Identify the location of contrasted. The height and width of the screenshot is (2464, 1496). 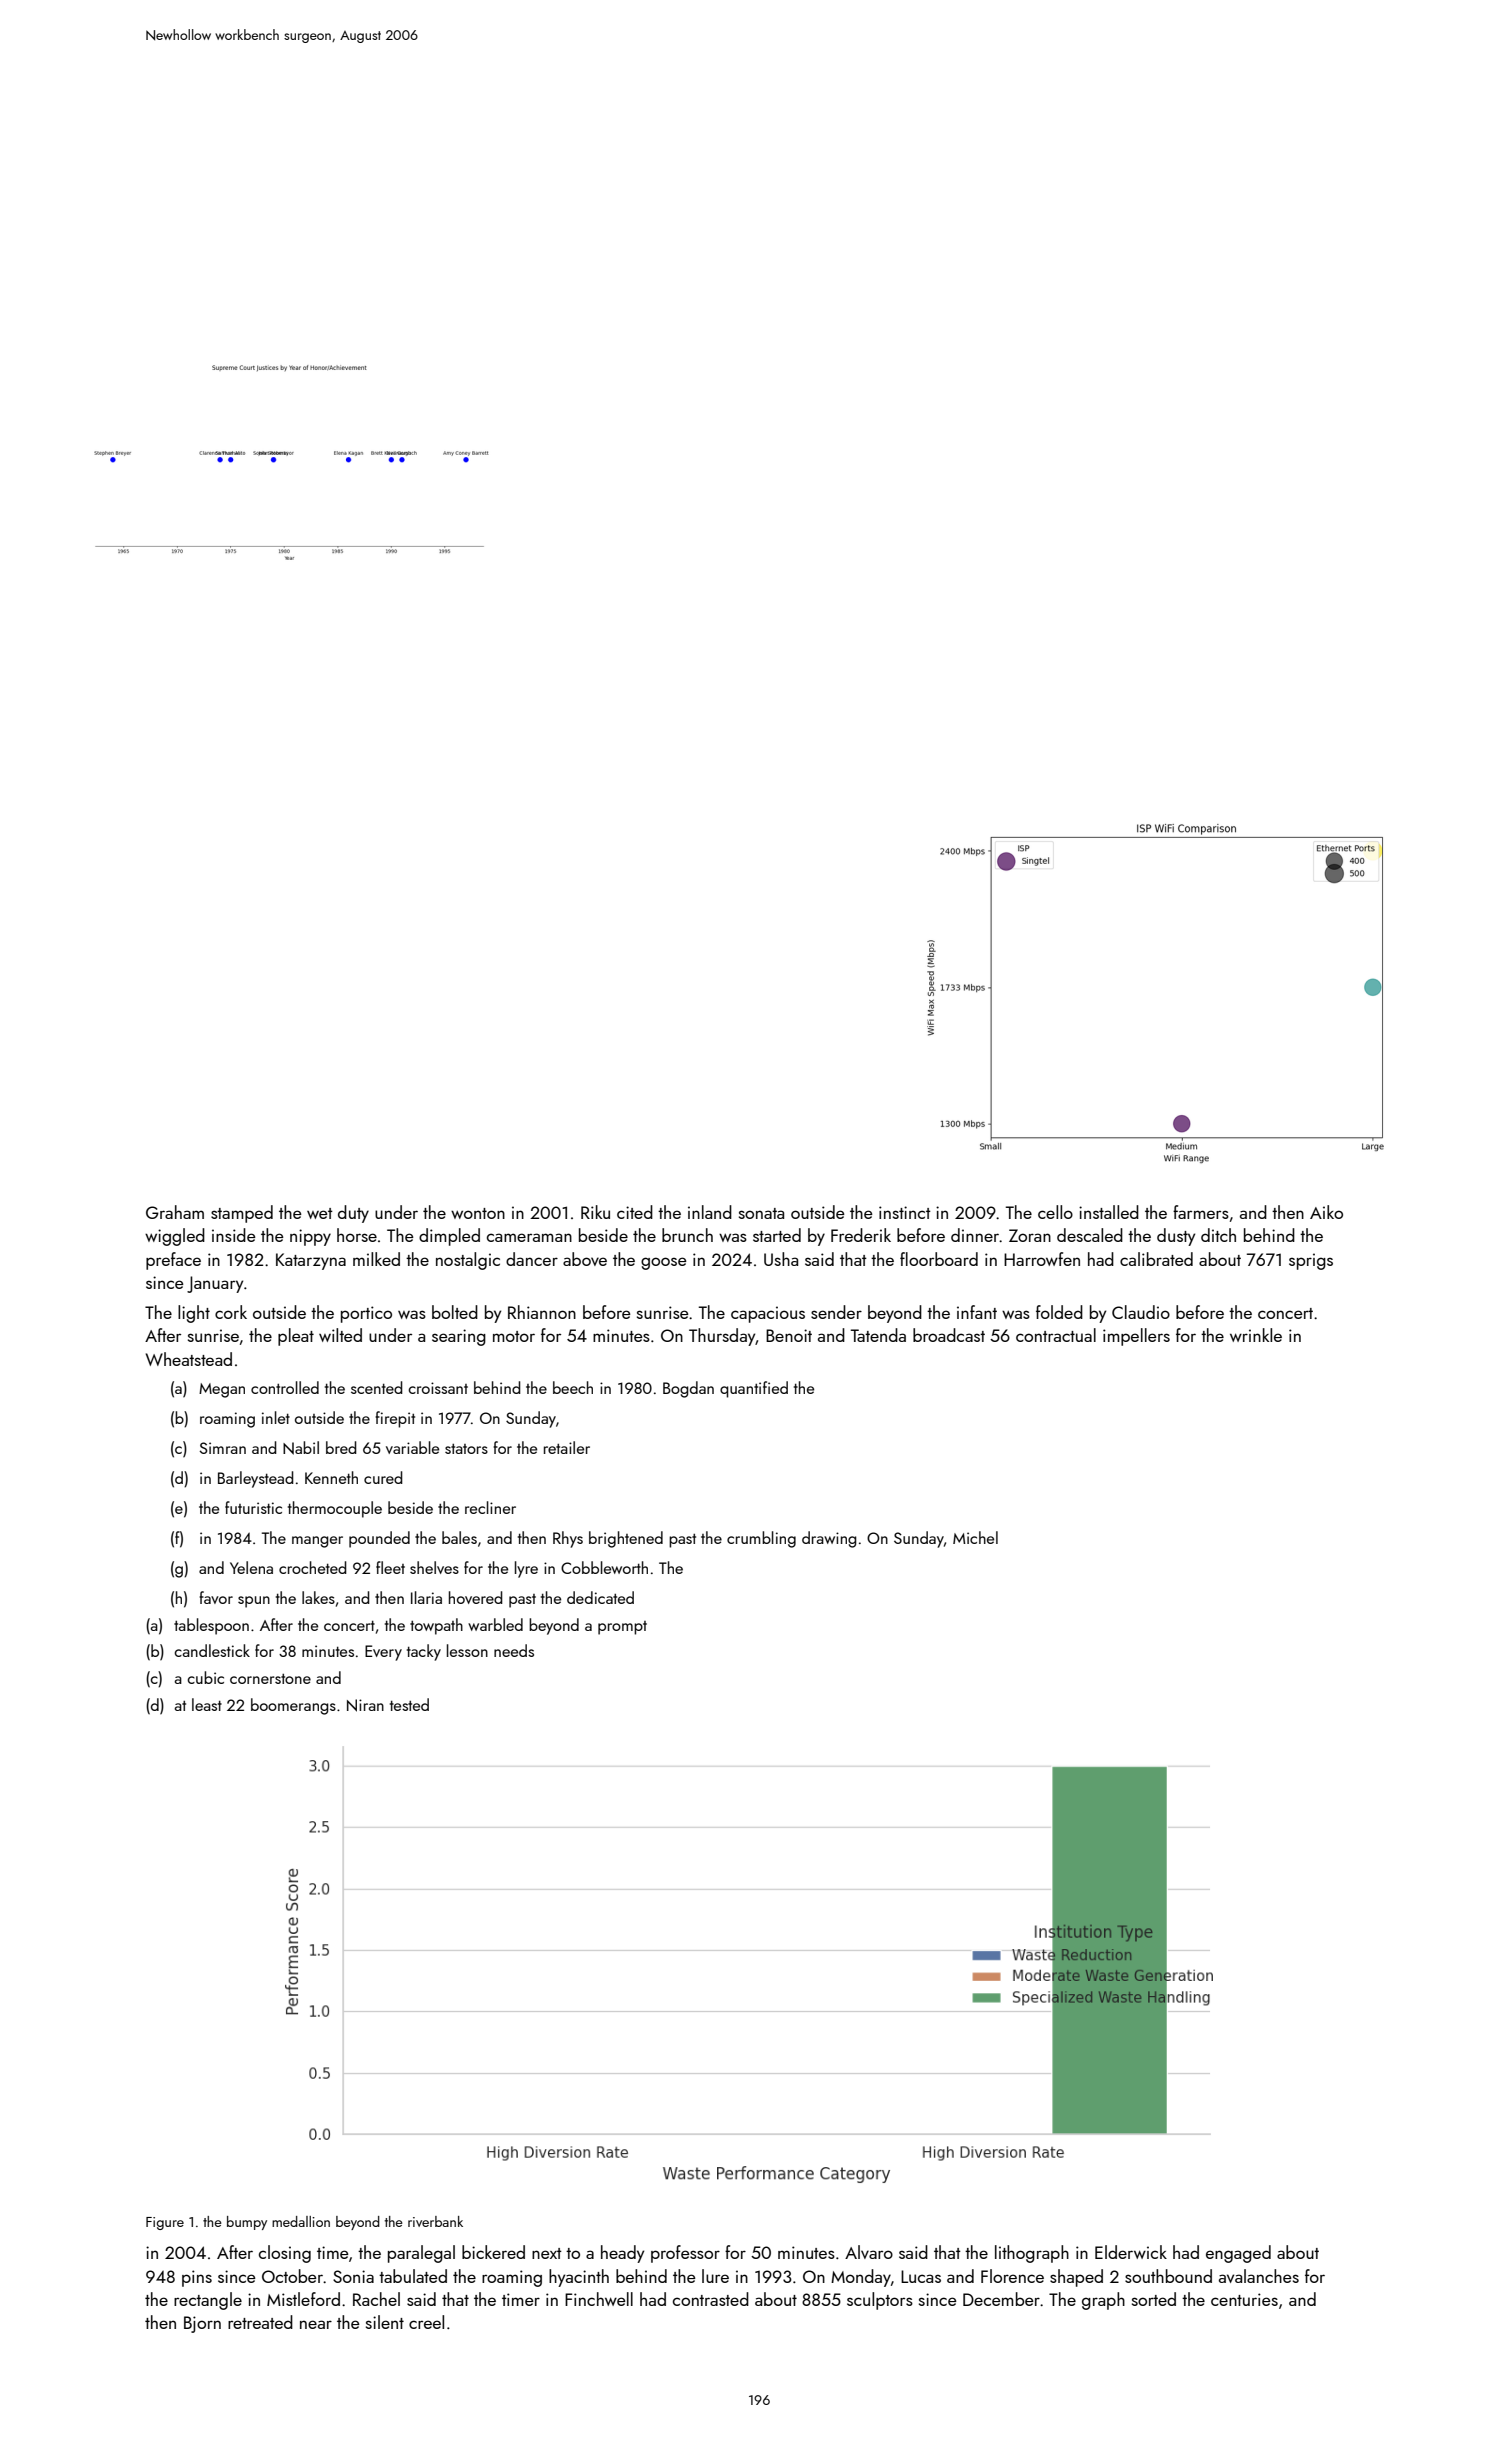
(711, 2299).
